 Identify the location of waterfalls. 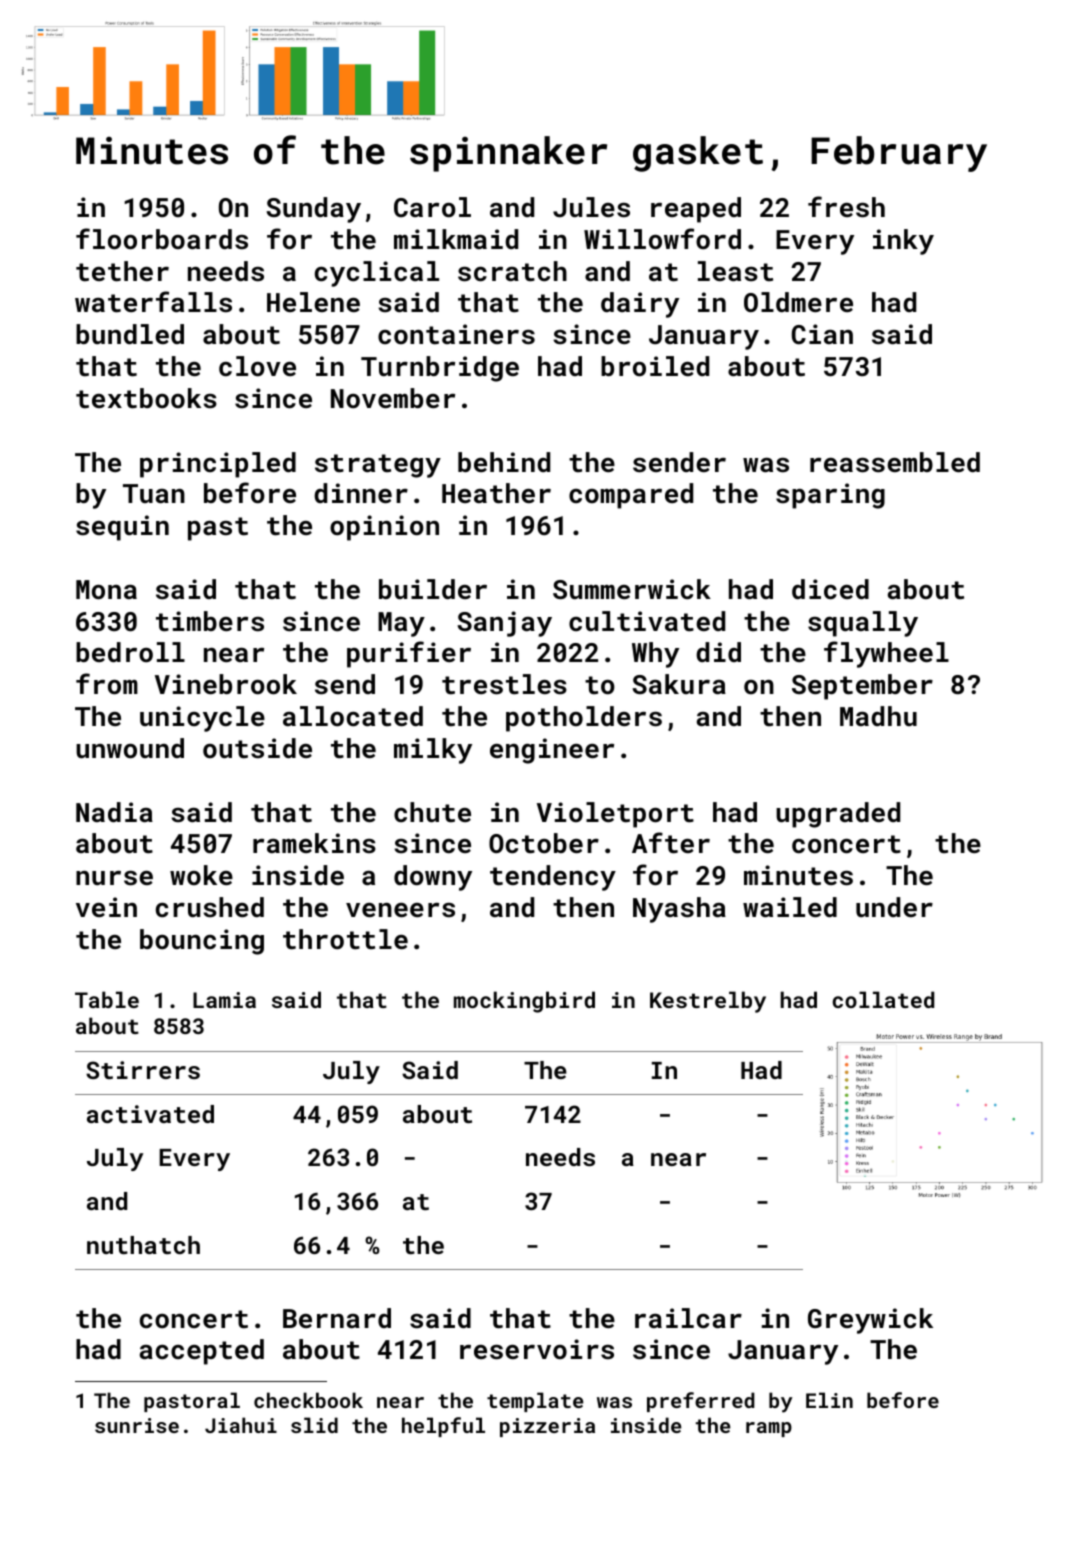
(153, 302).
